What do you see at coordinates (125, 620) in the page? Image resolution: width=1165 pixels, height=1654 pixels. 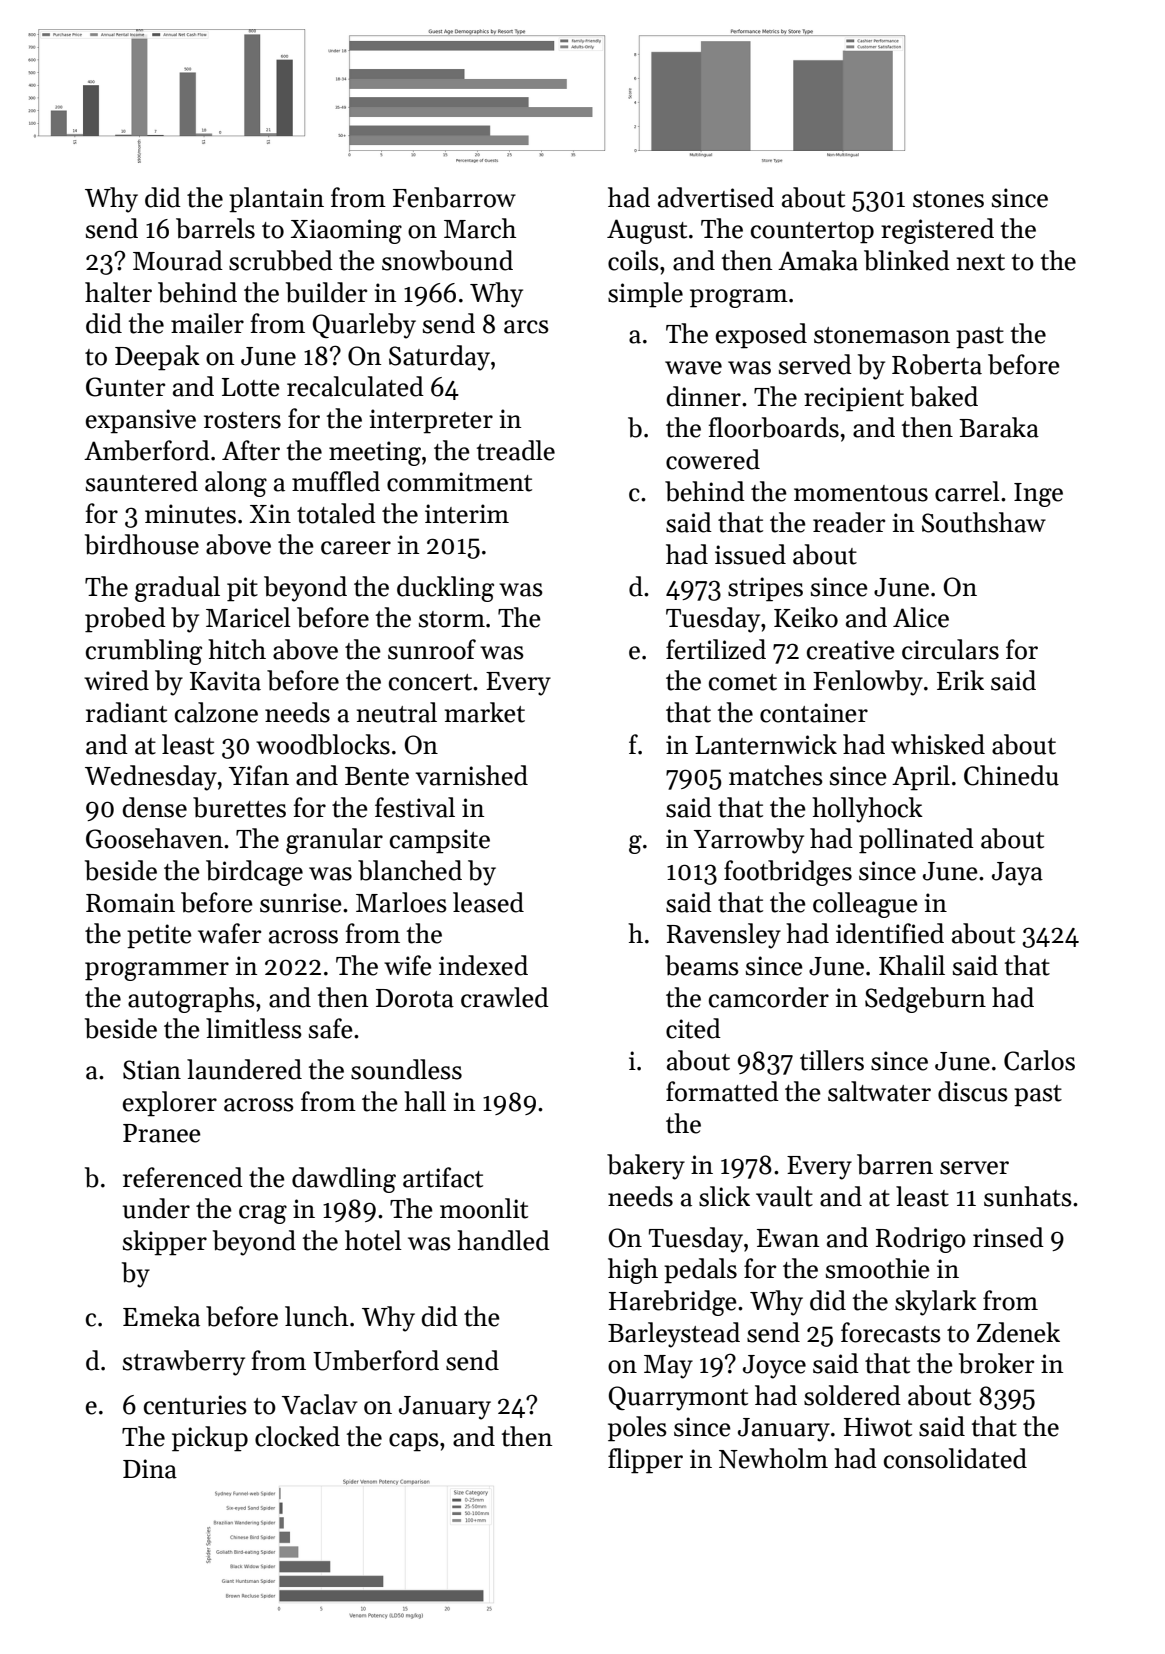 I see `probed` at bounding box center [125, 620].
